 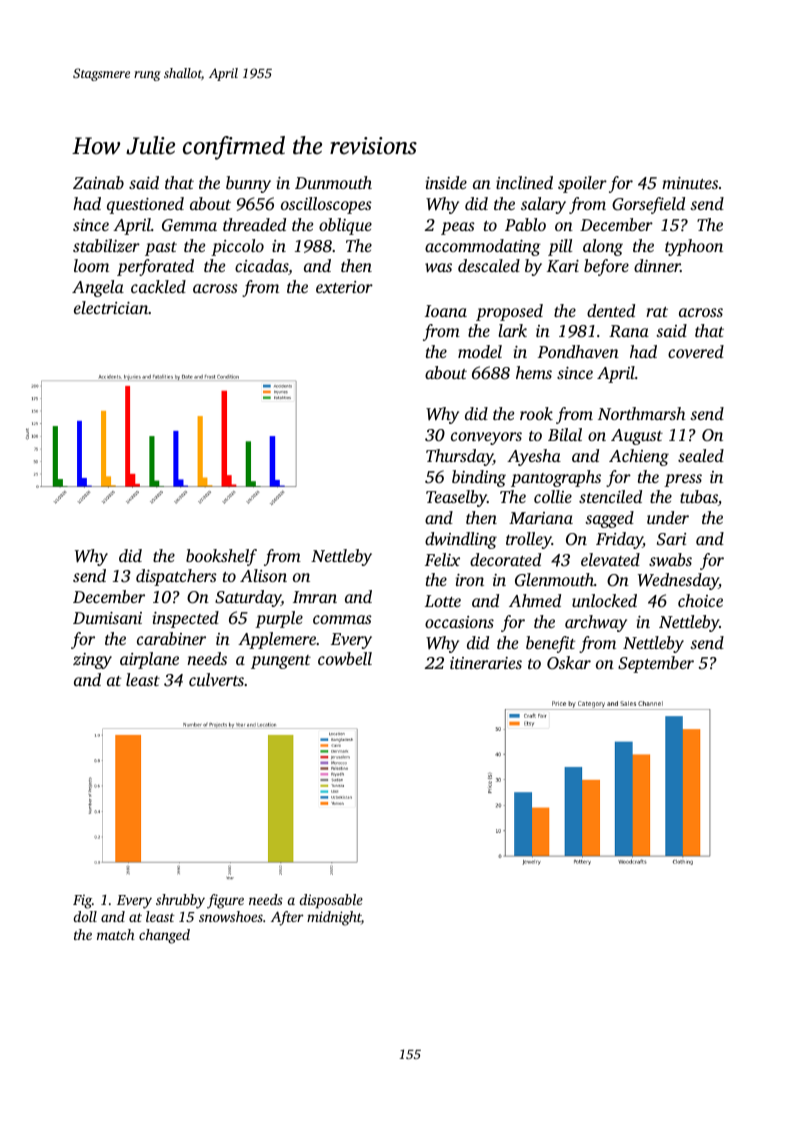 What do you see at coordinates (92, 661) in the image?
I see `zingy` at bounding box center [92, 661].
